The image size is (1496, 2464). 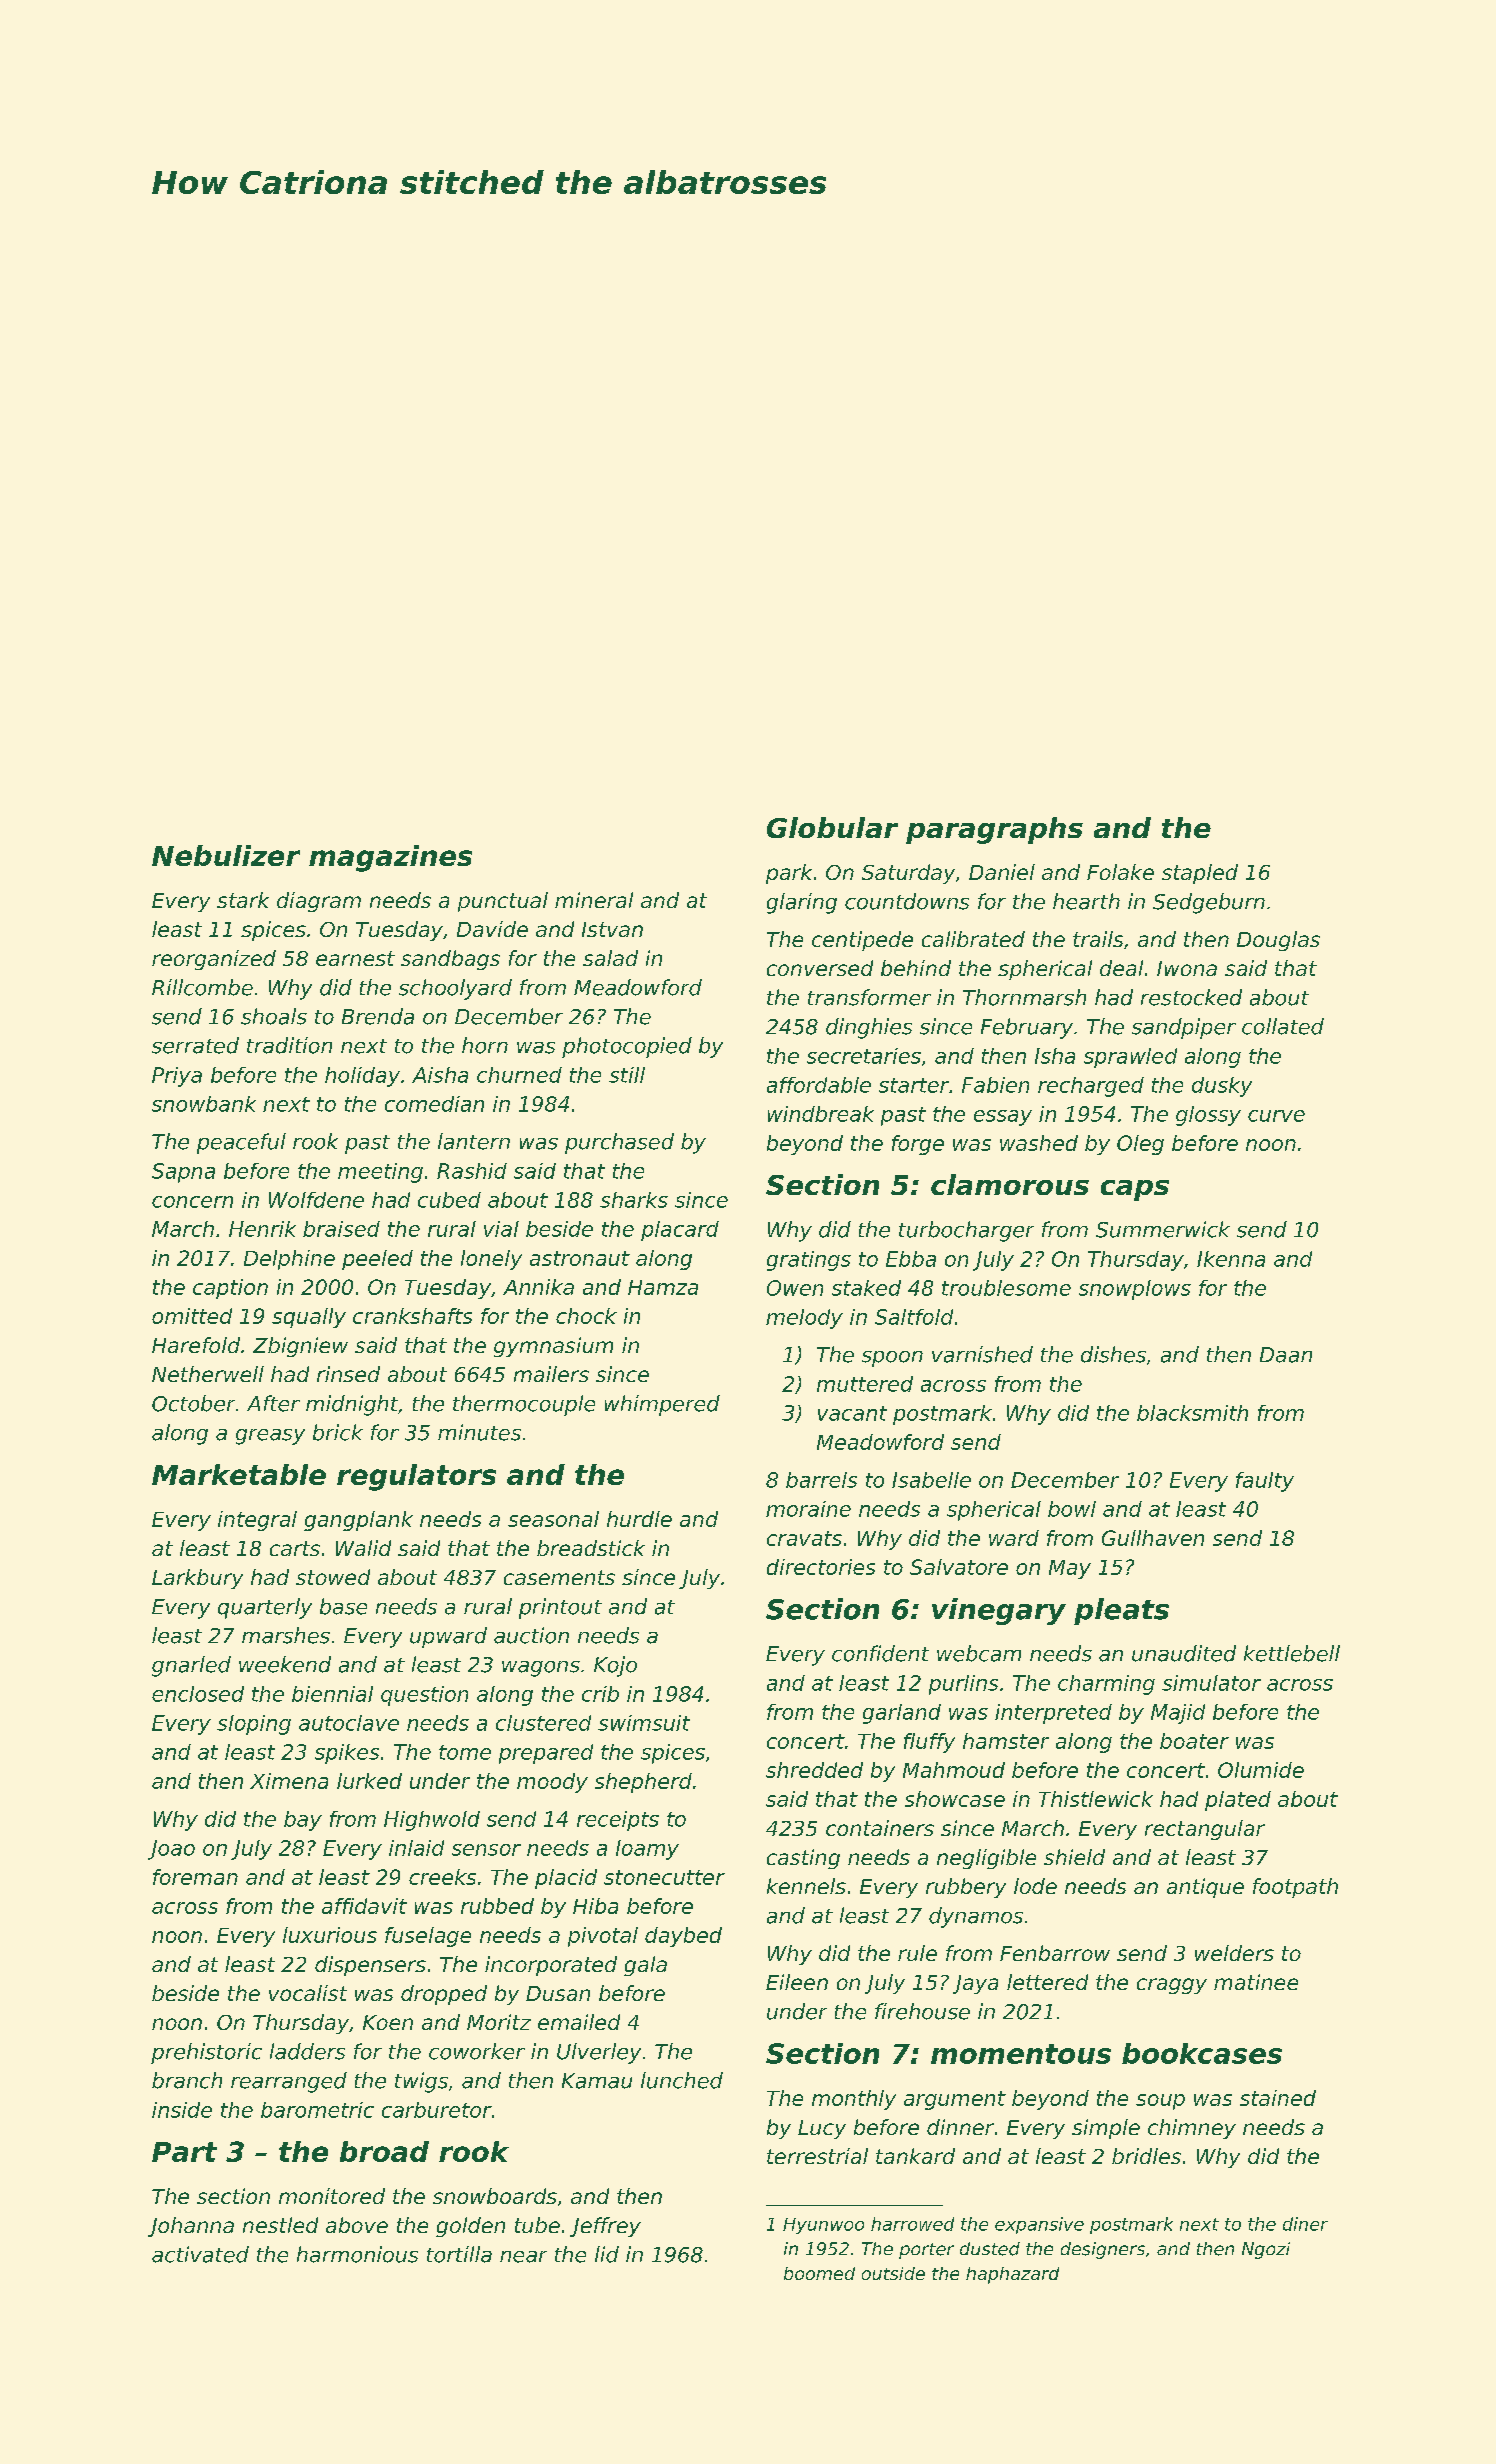 I want to click on Daniel, so click(x=1002, y=872).
